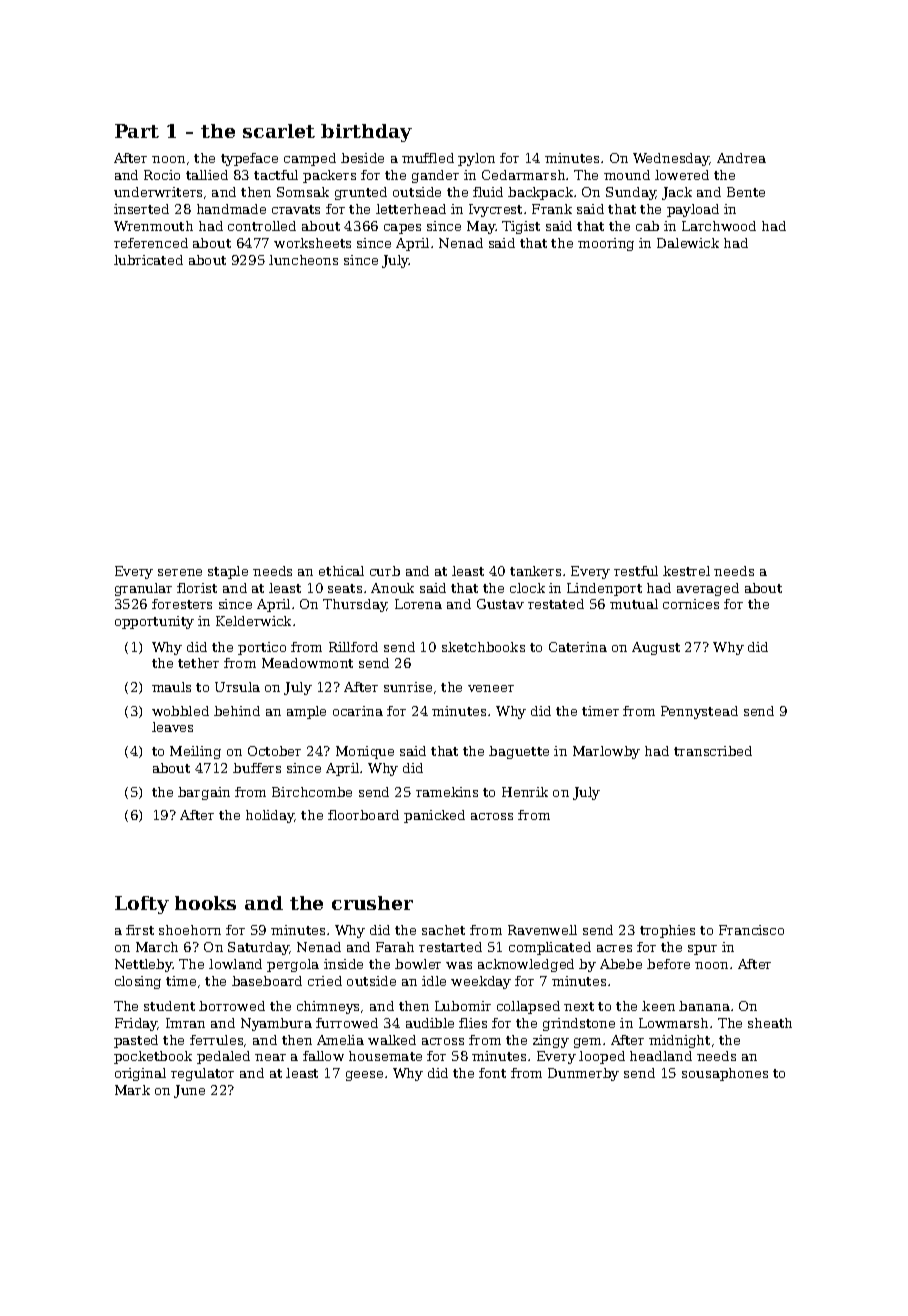 The width and height of the screenshot is (908, 1316). What do you see at coordinates (216, 1040) in the screenshot?
I see `ferrules` at bounding box center [216, 1040].
